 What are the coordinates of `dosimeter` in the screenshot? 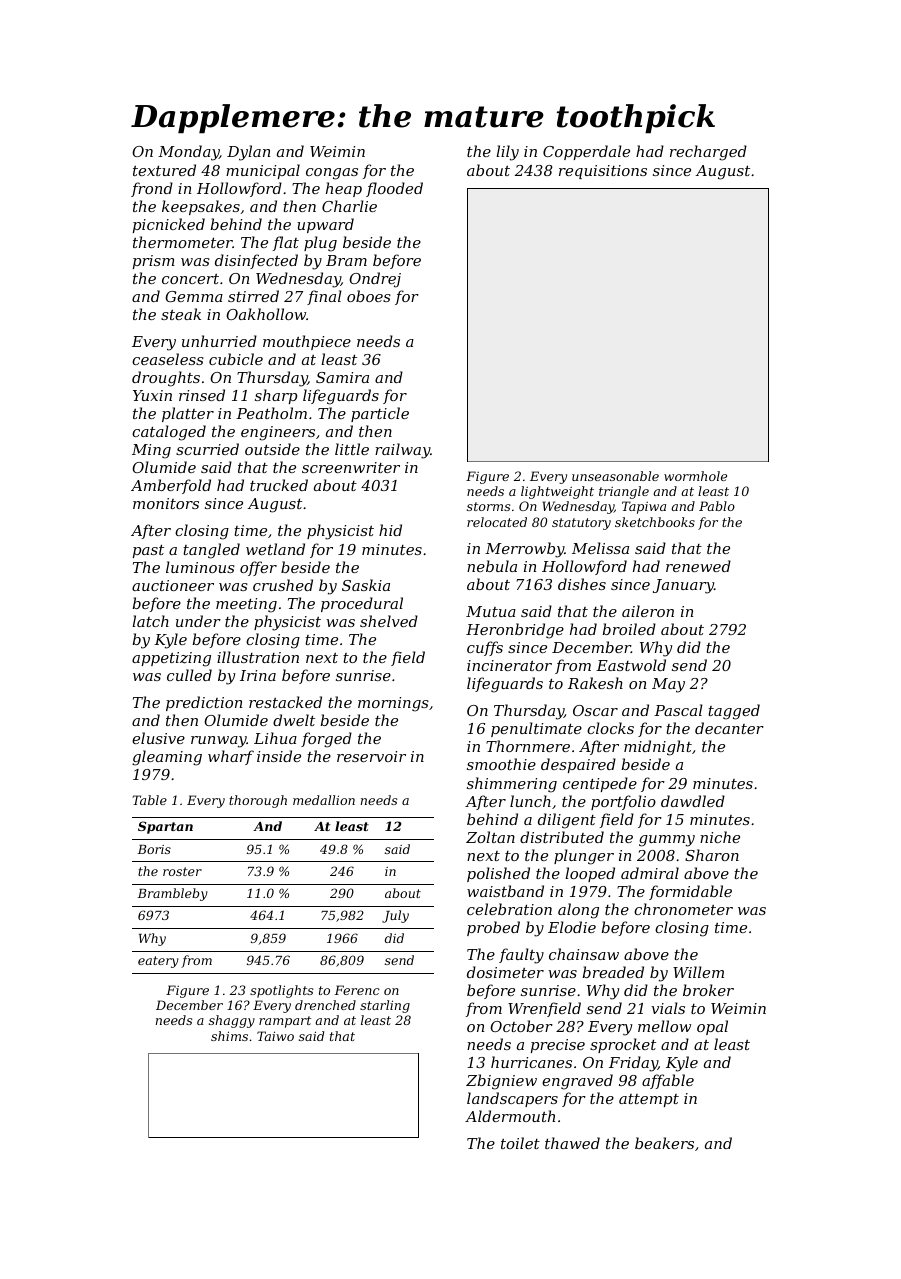 It's located at (505, 972).
